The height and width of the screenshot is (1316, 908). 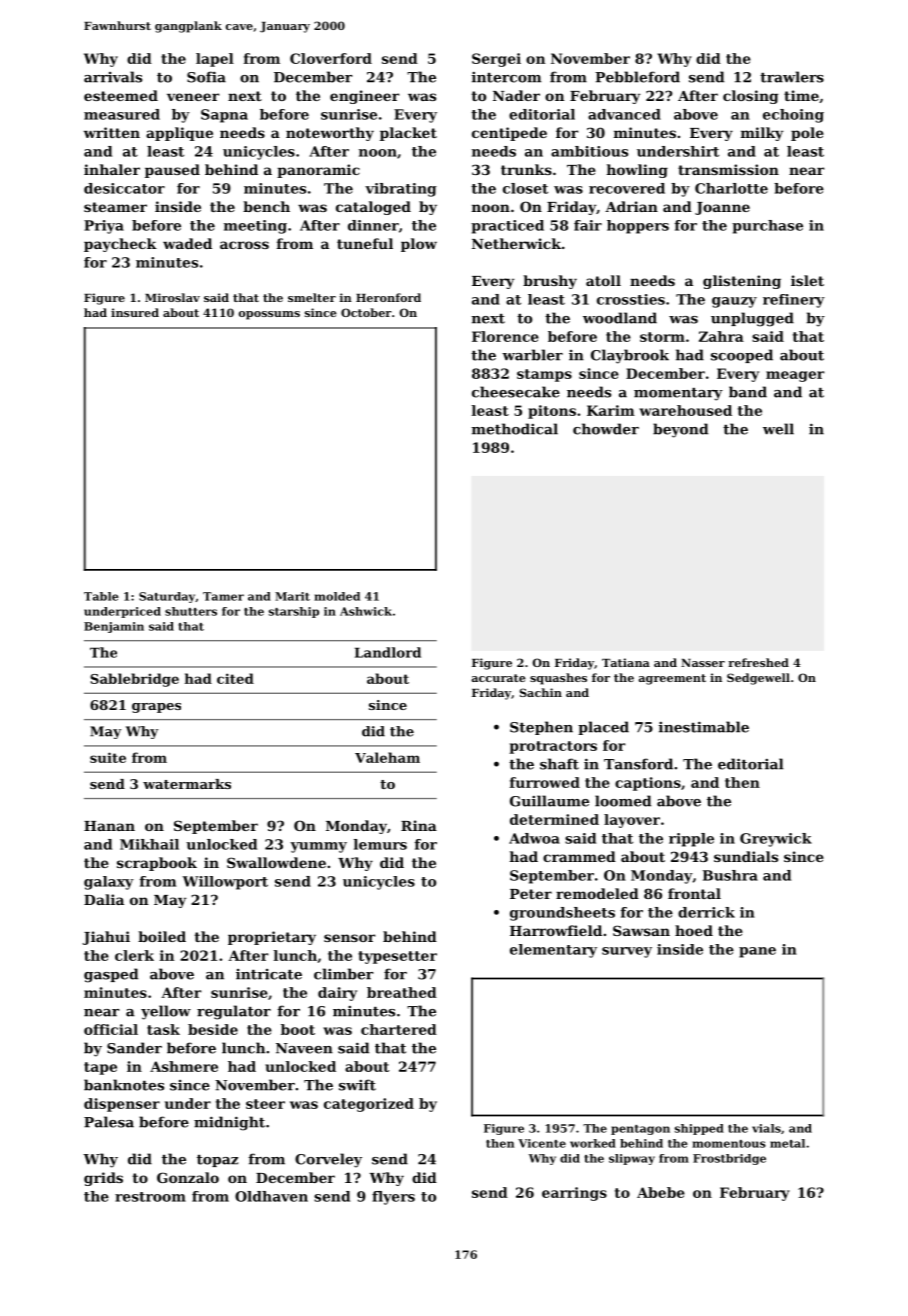 What do you see at coordinates (150, 1197) in the screenshot?
I see `restroom` at bounding box center [150, 1197].
